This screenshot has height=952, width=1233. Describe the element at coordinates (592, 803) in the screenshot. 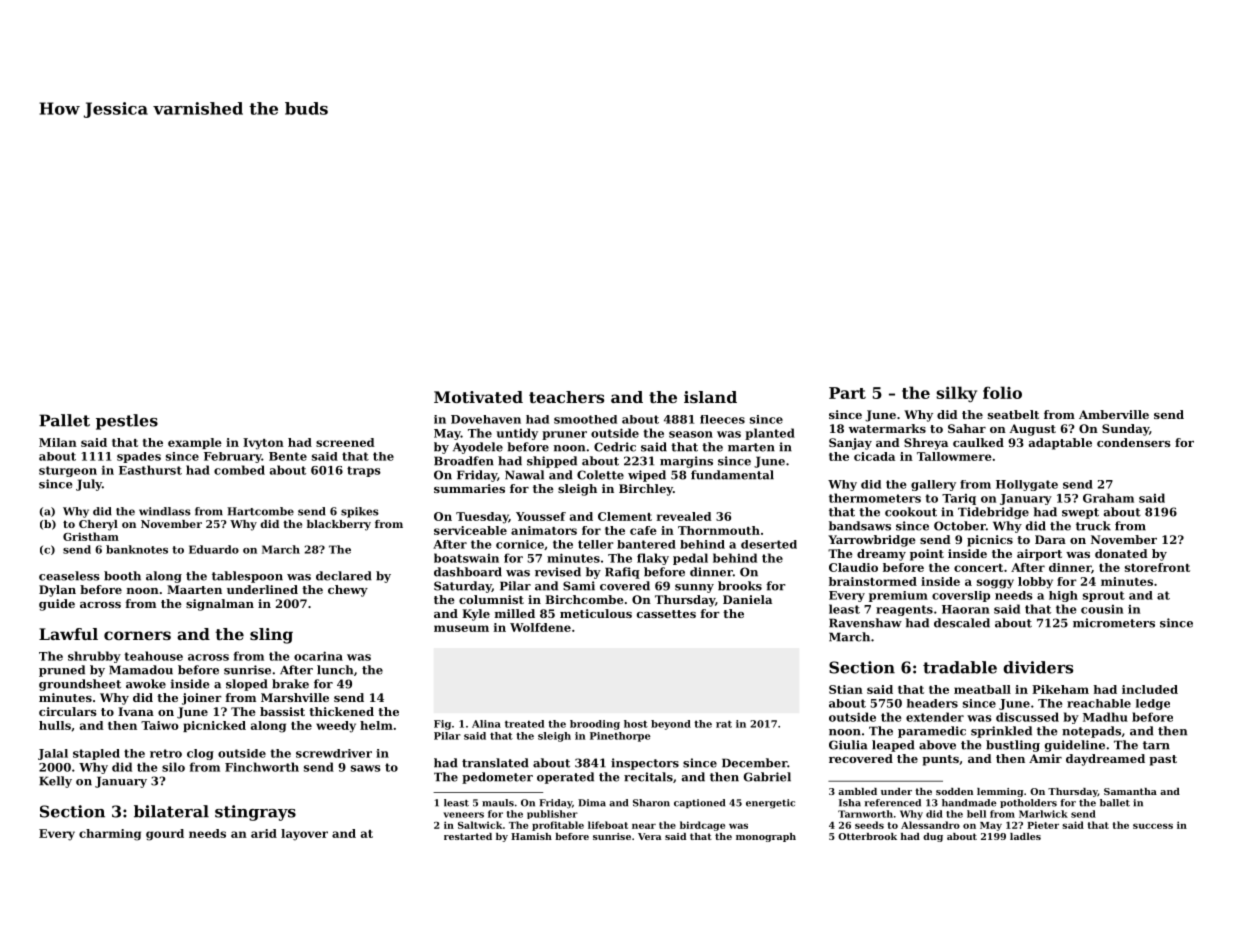

I see `Dima` at that location.
